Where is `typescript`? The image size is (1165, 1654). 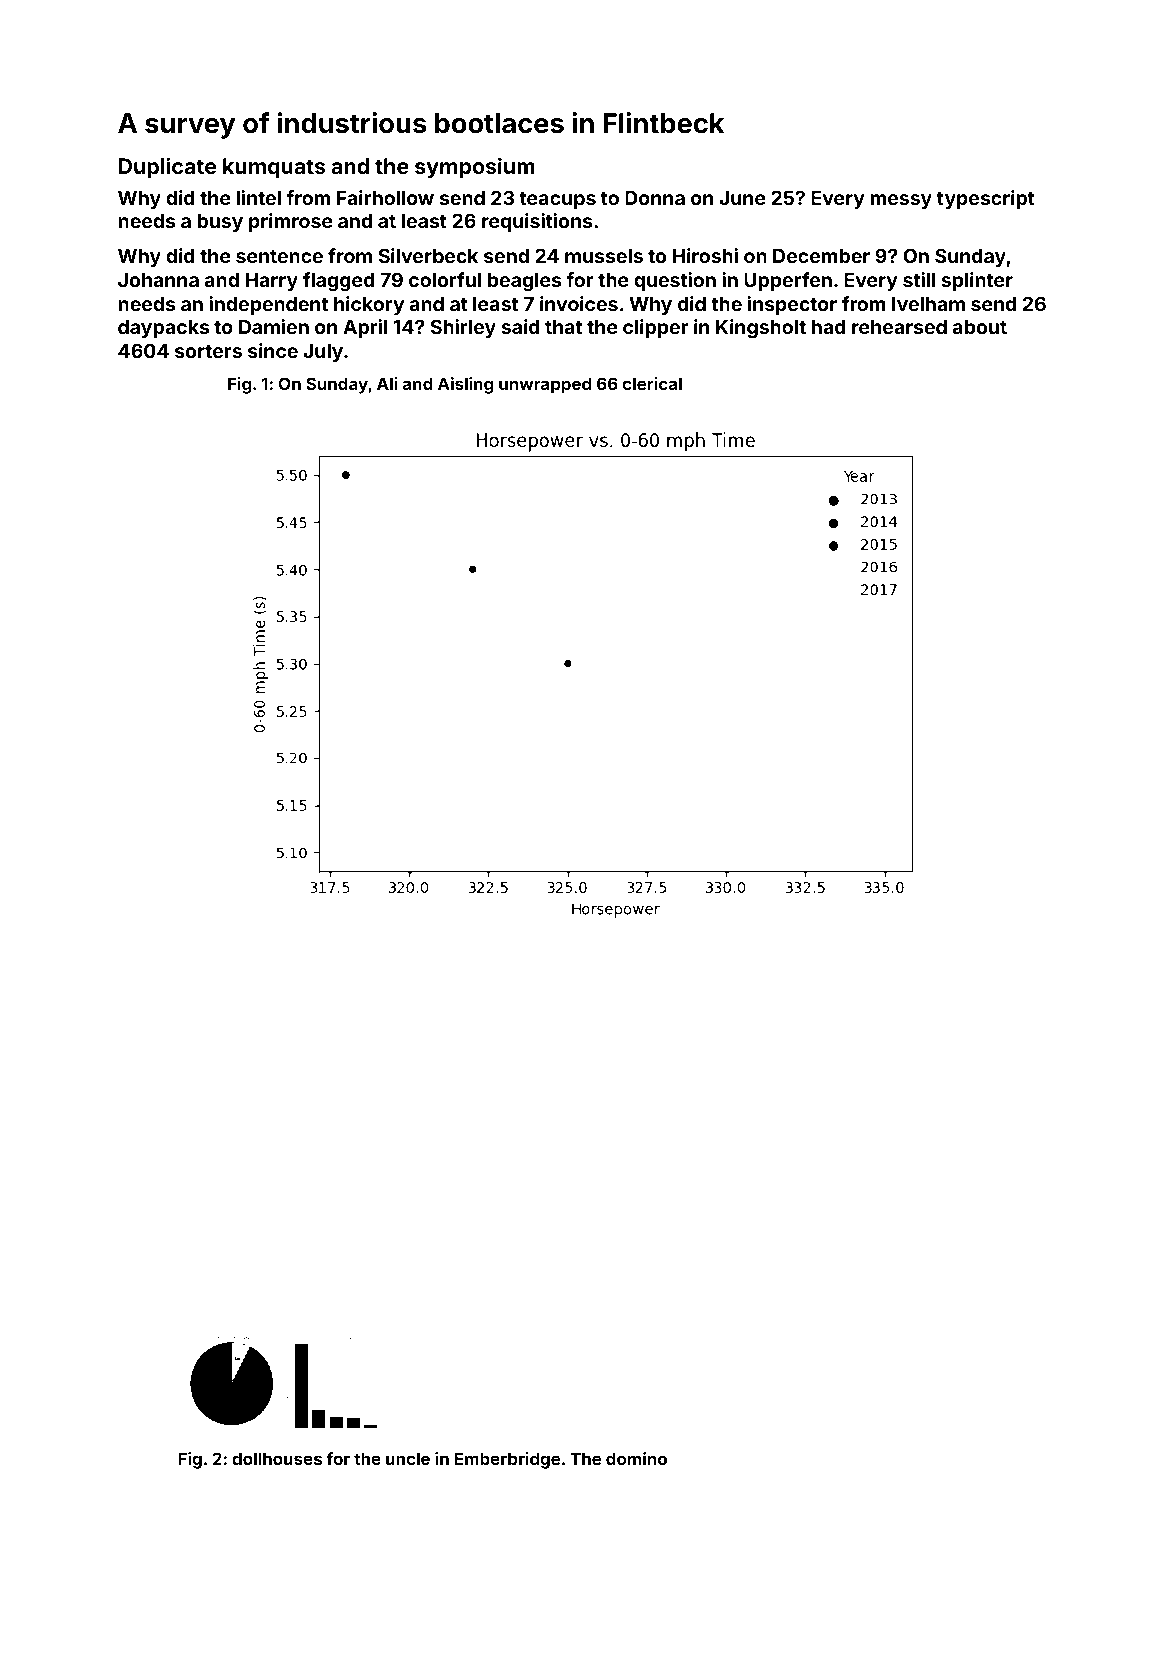 typescript is located at coordinates (986, 199).
